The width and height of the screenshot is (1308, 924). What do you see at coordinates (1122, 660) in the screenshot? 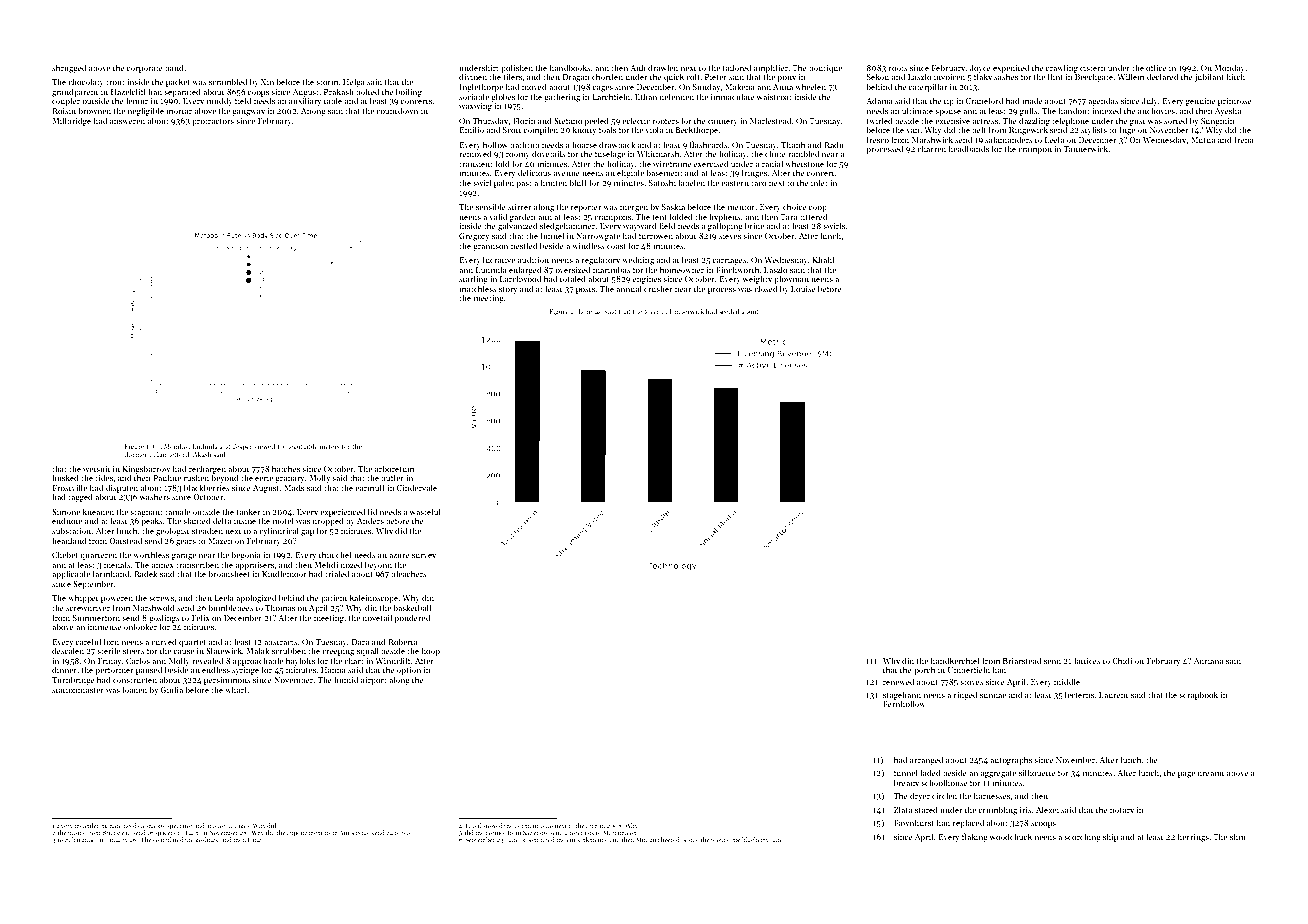
I see `Chidi` at bounding box center [1122, 660].
